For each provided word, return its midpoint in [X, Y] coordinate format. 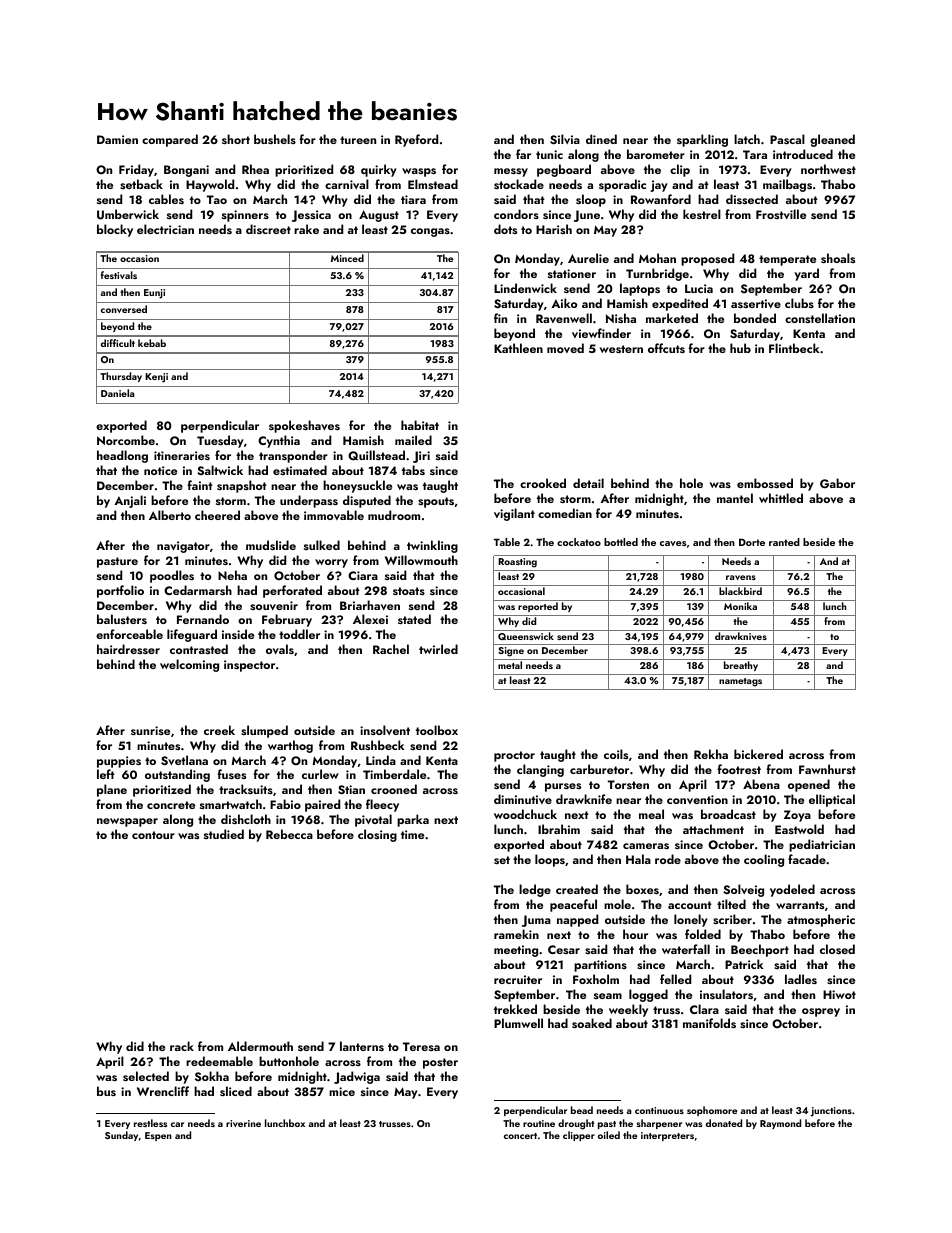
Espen [158, 1136]
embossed [765, 483]
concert [520, 1136]
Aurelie [588, 258]
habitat [420, 425]
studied [224, 834]
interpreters [667, 1136]
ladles [801, 979]
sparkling [702, 140]
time [412, 834]
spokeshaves [304, 426]
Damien [117, 139]
